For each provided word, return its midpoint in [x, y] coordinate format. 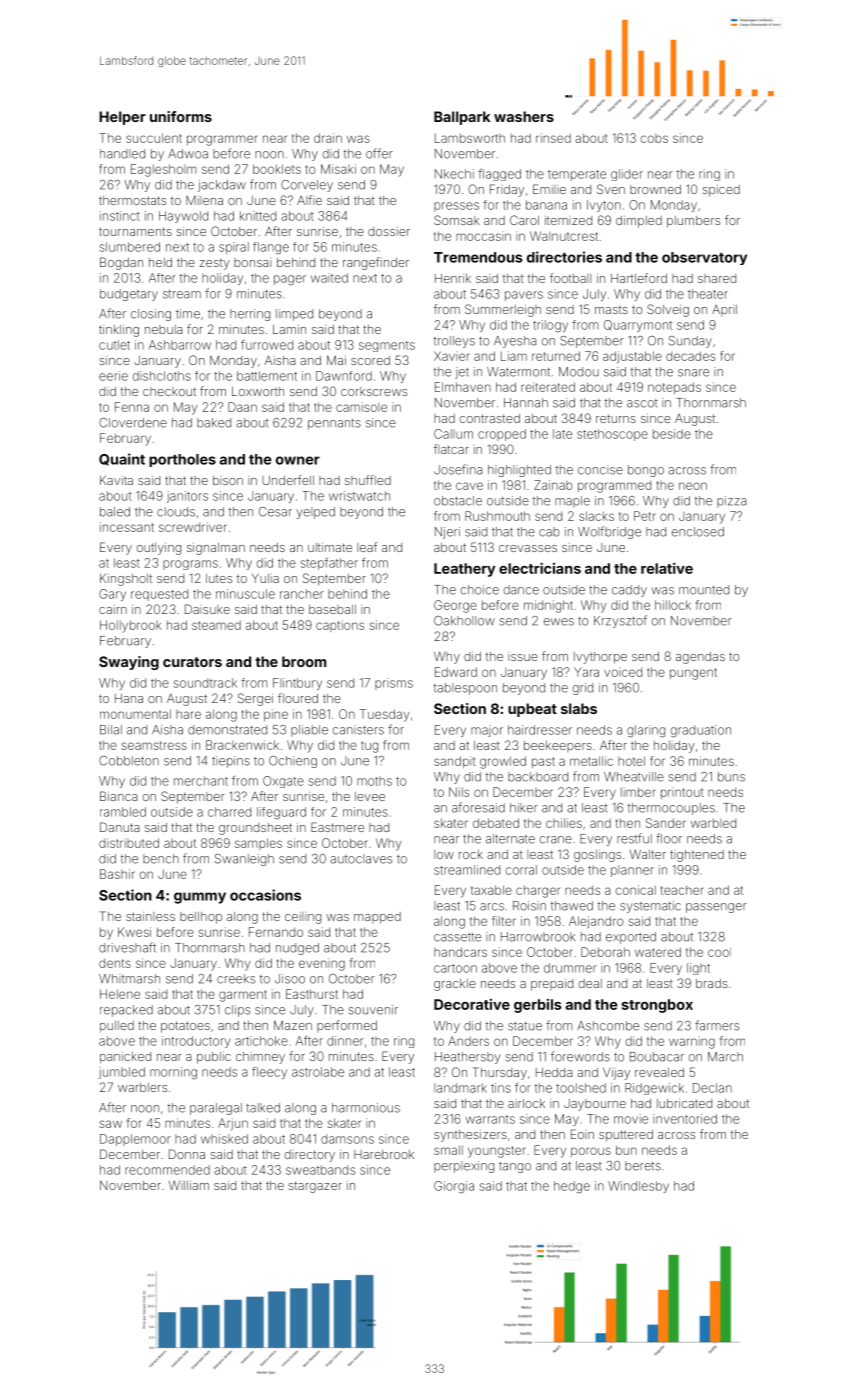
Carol [524, 220]
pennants [334, 424]
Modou [579, 372]
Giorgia [454, 1187]
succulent [154, 138]
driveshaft [127, 947]
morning [173, 1073]
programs [190, 565]
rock [471, 854]
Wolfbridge [609, 532]
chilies [564, 823]
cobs [654, 138]
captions [340, 626]
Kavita [116, 480]
